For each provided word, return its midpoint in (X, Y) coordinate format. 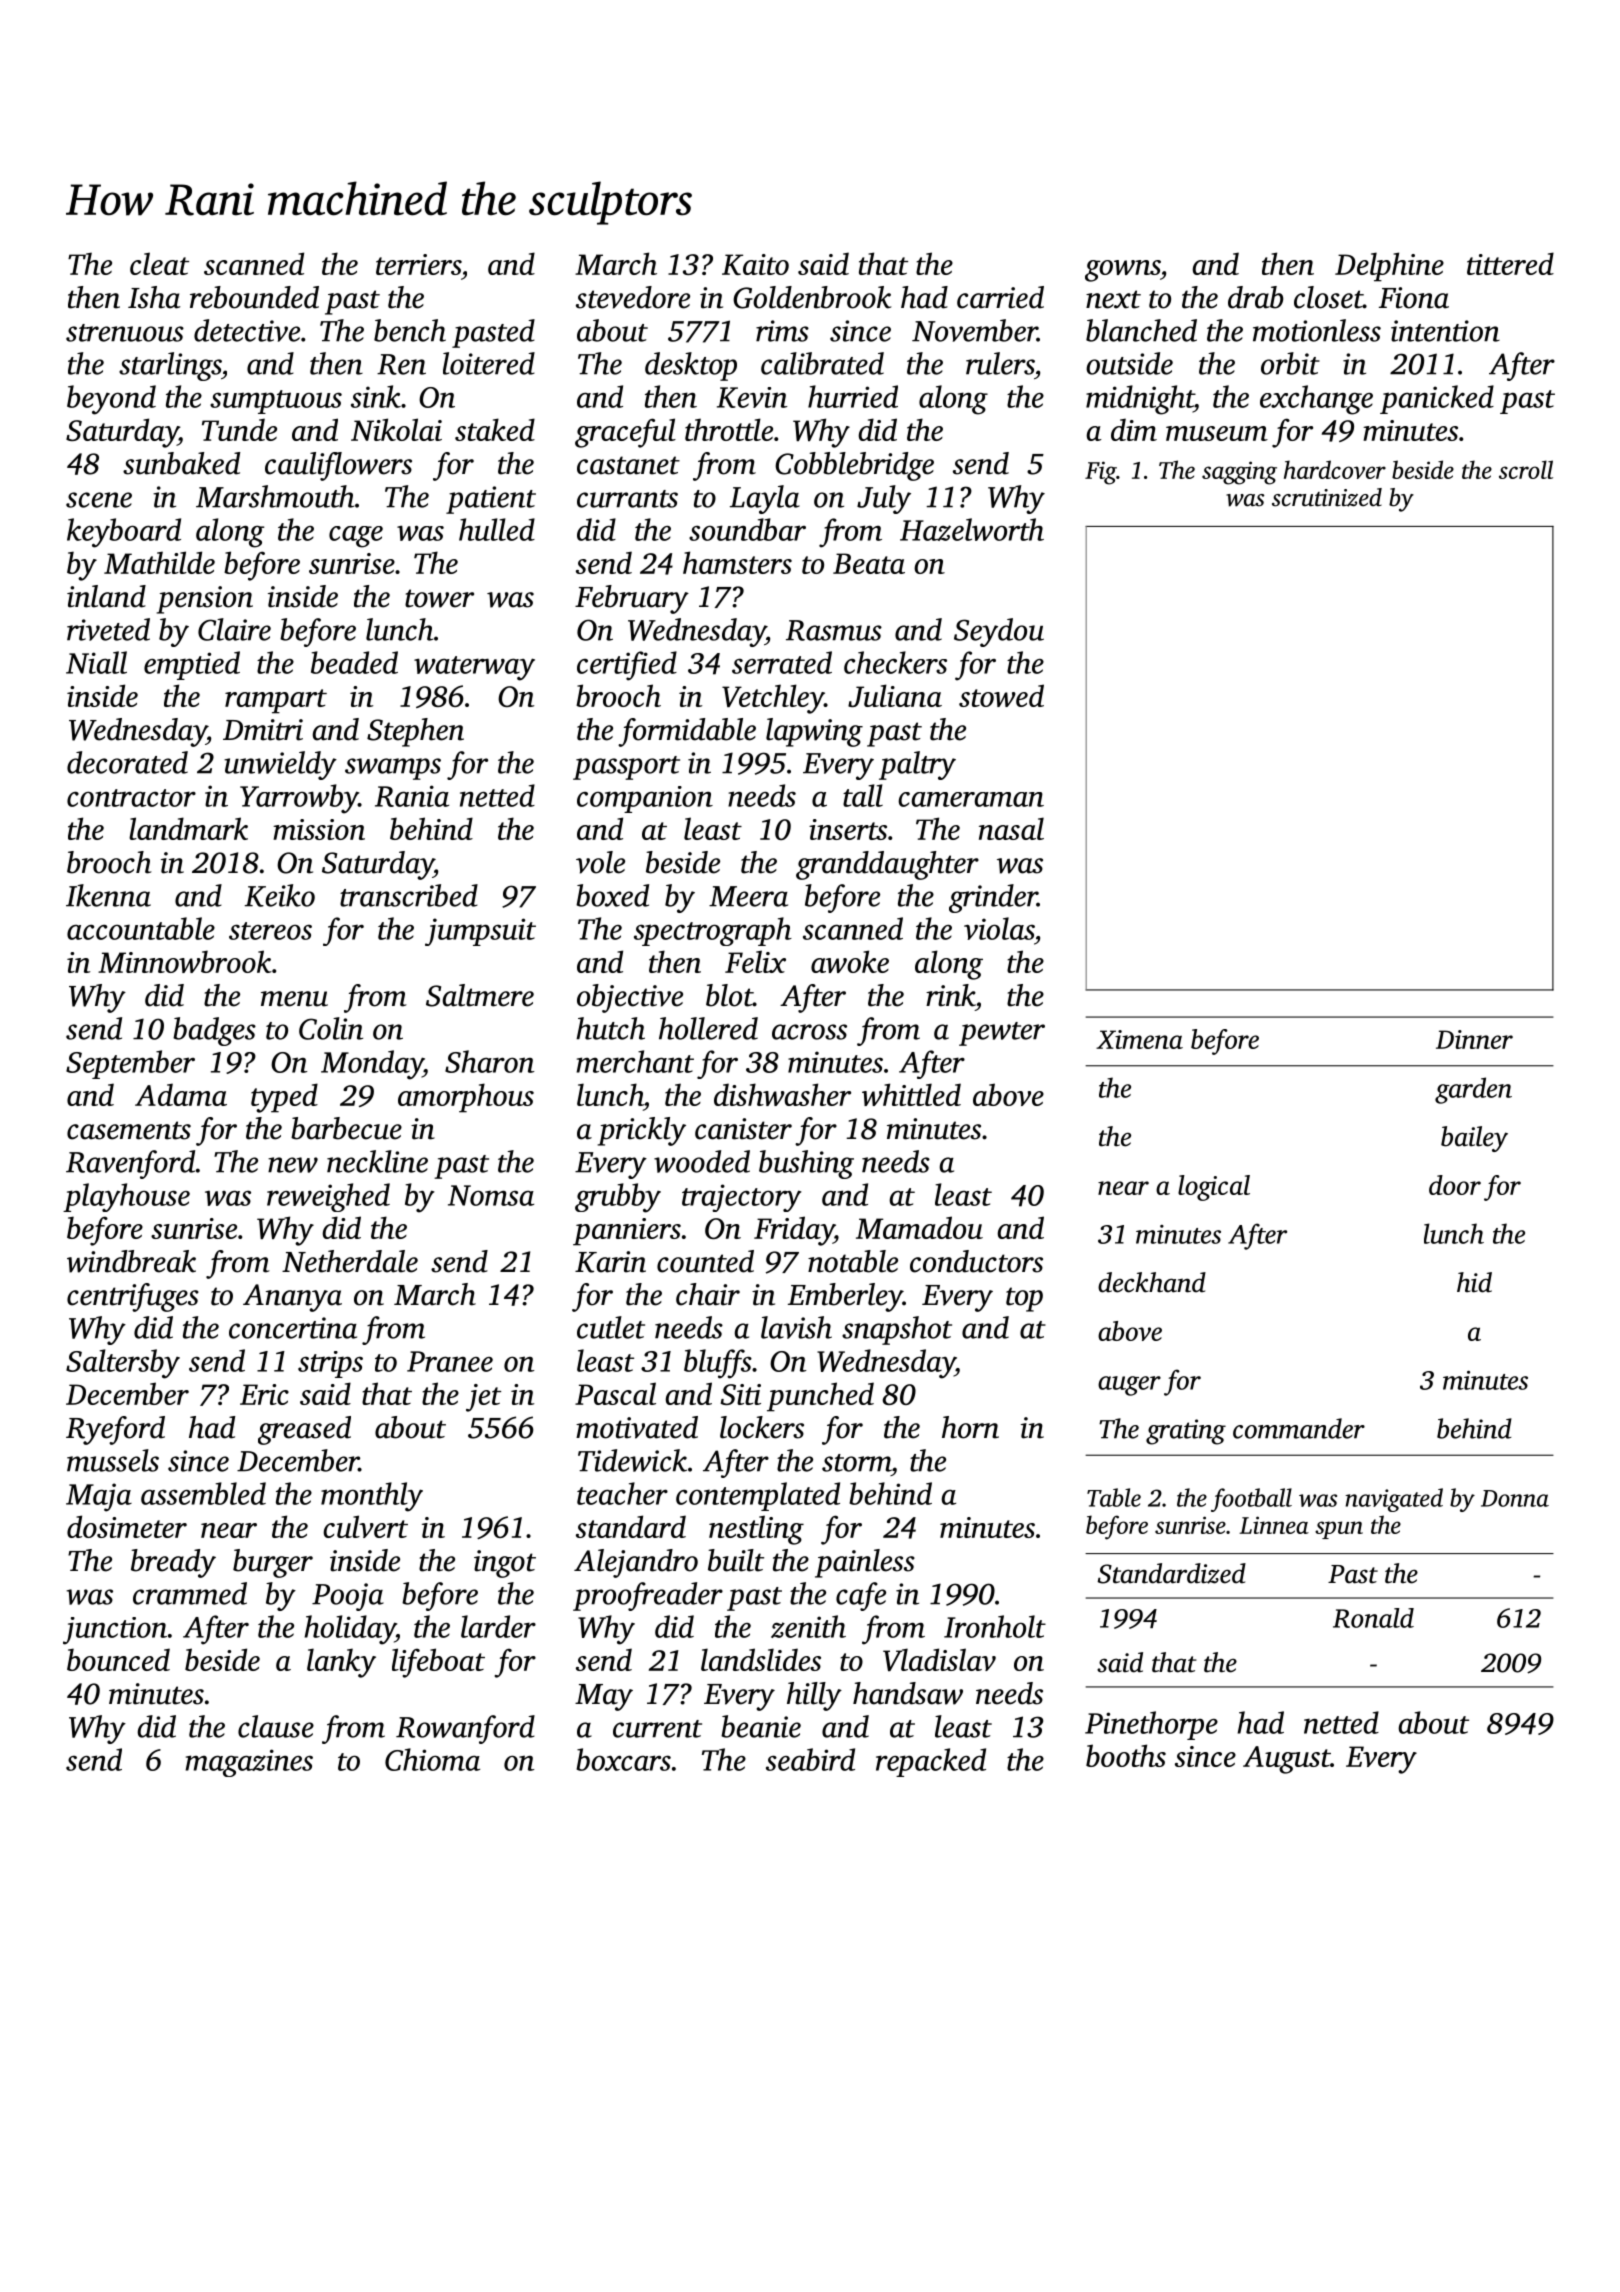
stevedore (633, 297)
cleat (159, 263)
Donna (1515, 1498)
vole (600, 862)
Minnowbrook (185, 961)
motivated (637, 1427)
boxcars (623, 1759)
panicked (1437, 399)
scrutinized (1327, 497)
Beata (869, 563)
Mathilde (159, 562)
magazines (249, 1763)
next (1113, 299)
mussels (113, 1460)
